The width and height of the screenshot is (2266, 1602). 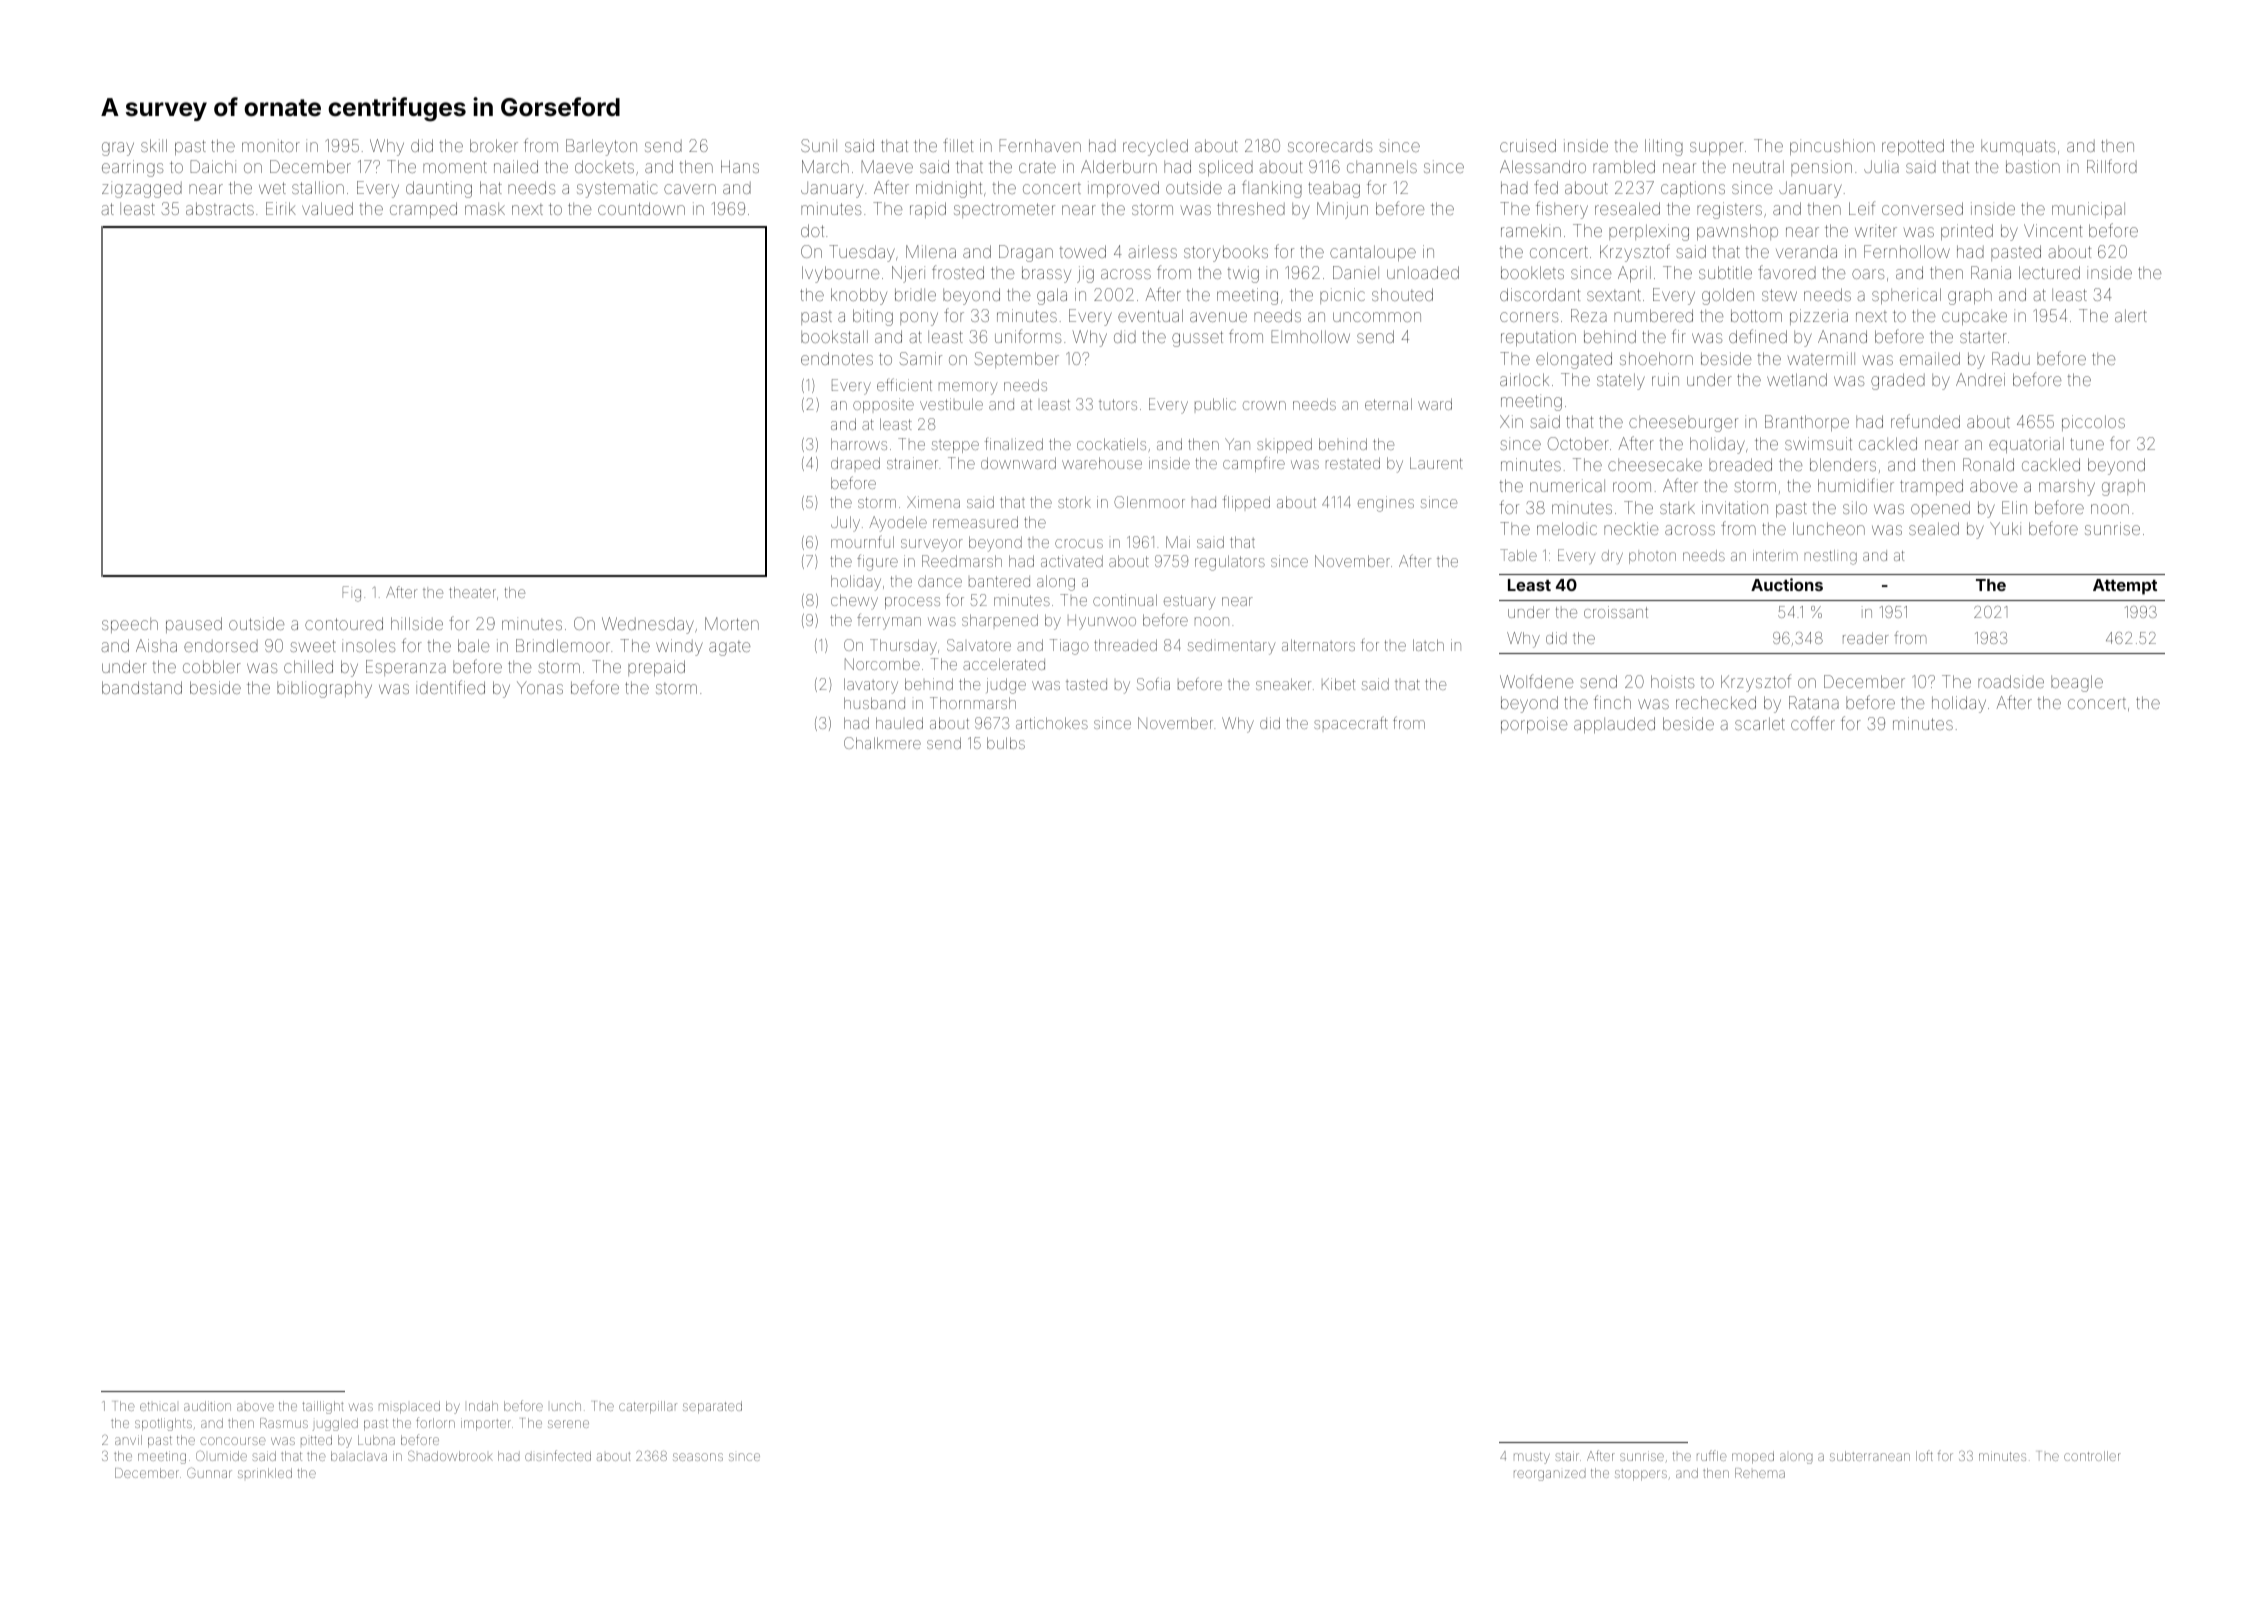 I want to click on misplaced, so click(x=409, y=1407).
